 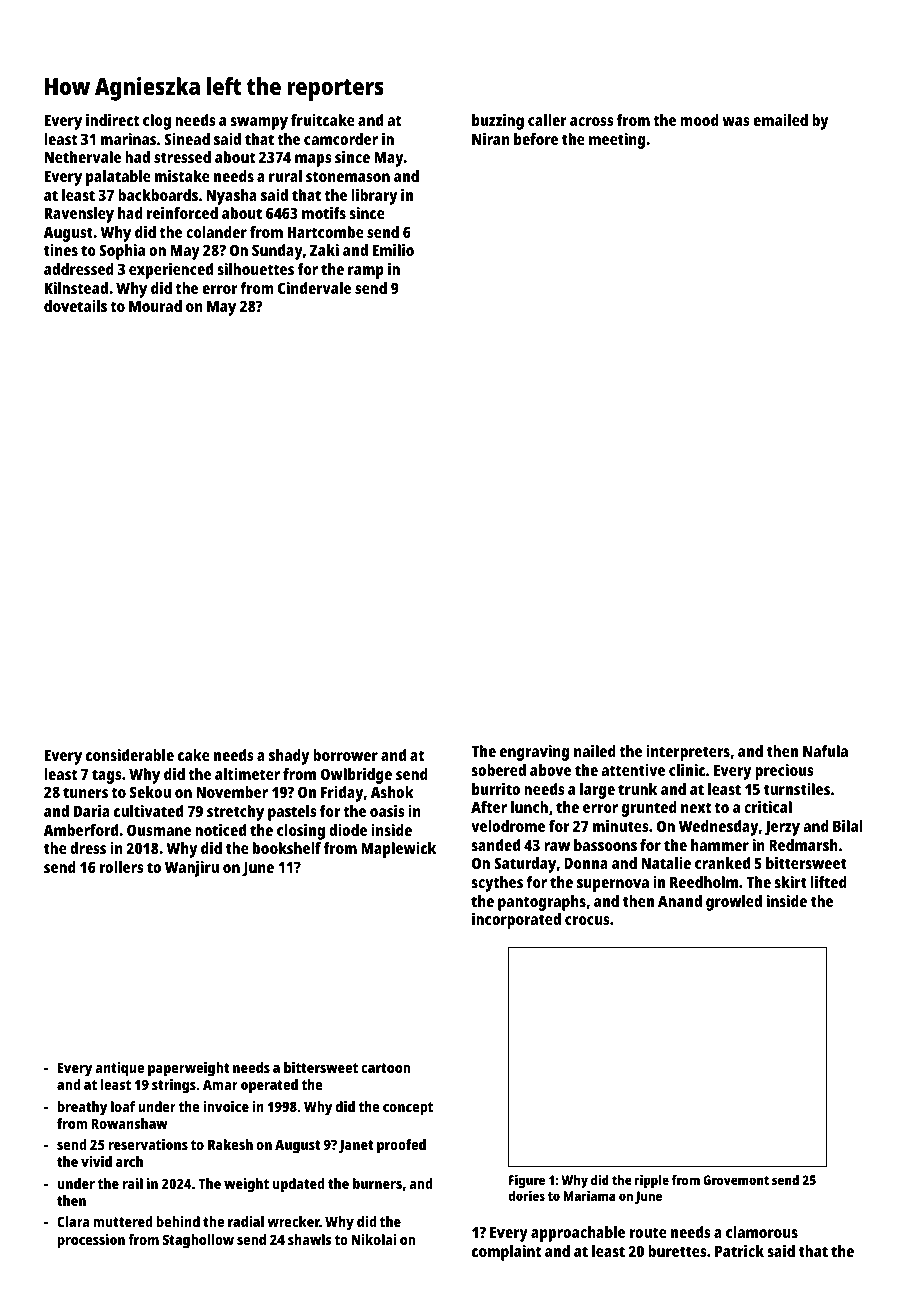 What do you see at coordinates (780, 120) in the screenshot?
I see `emailed` at bounding box center [780, 120].
